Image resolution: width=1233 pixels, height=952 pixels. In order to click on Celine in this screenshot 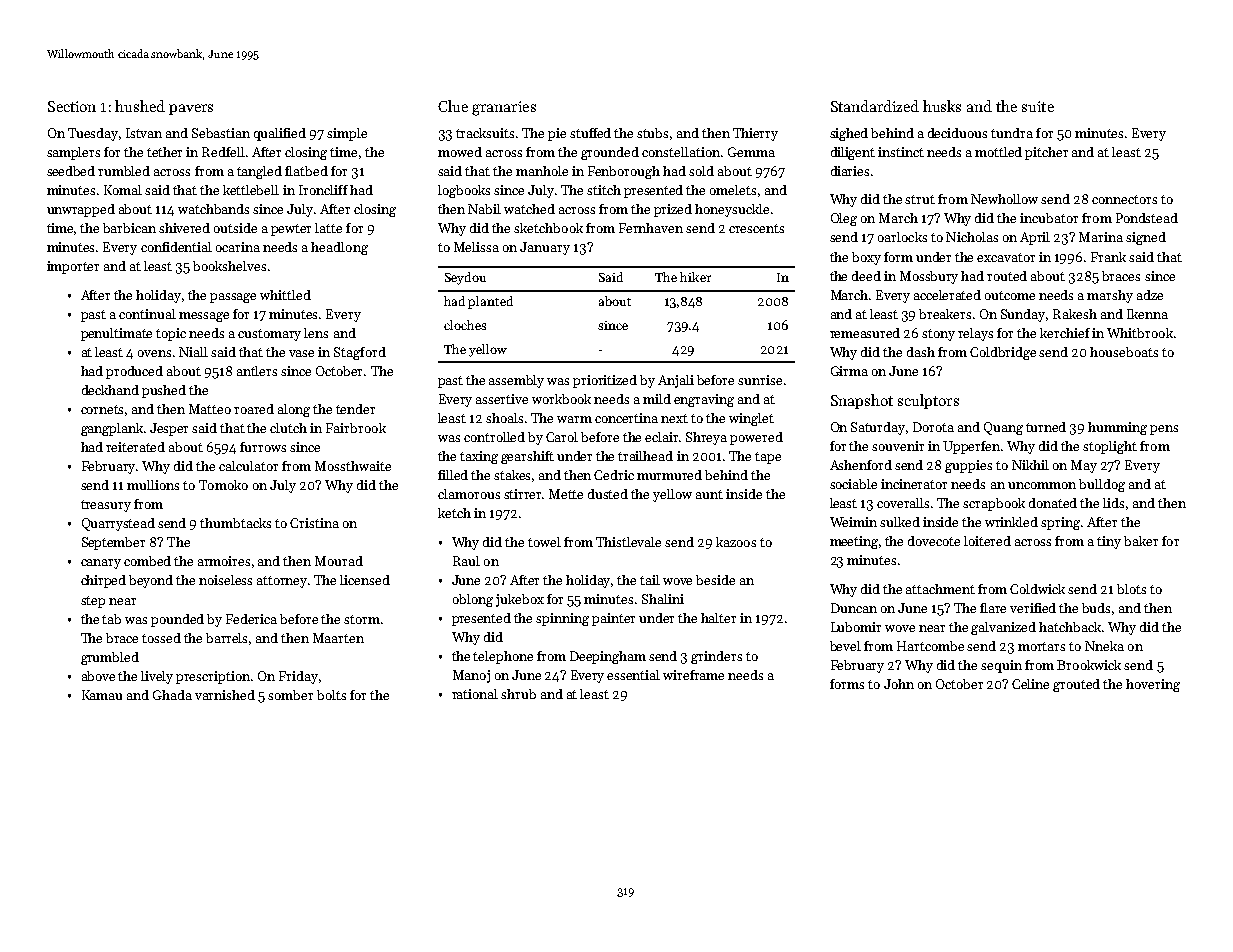, I will do `click(1030, 684)`.
